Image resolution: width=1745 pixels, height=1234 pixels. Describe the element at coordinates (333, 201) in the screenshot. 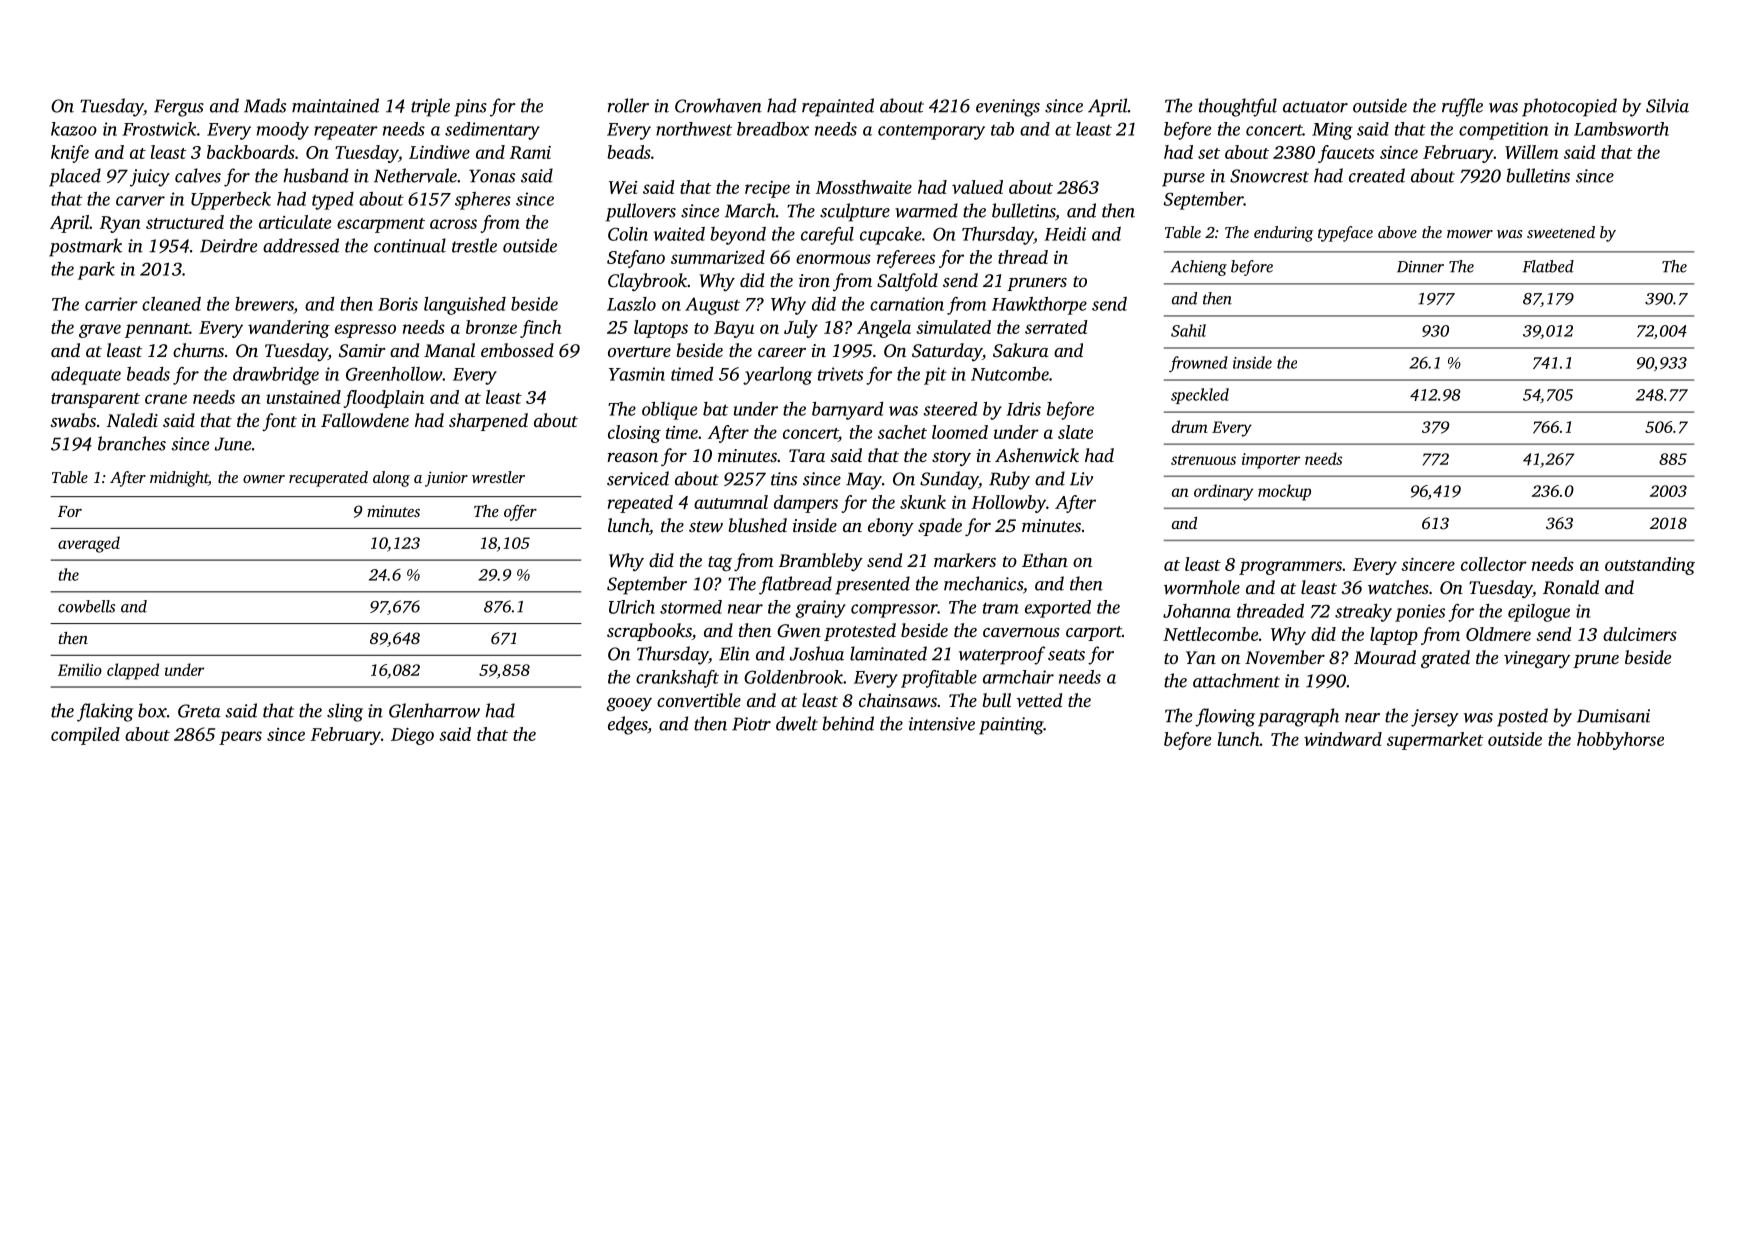

I see `typed` at that location.
